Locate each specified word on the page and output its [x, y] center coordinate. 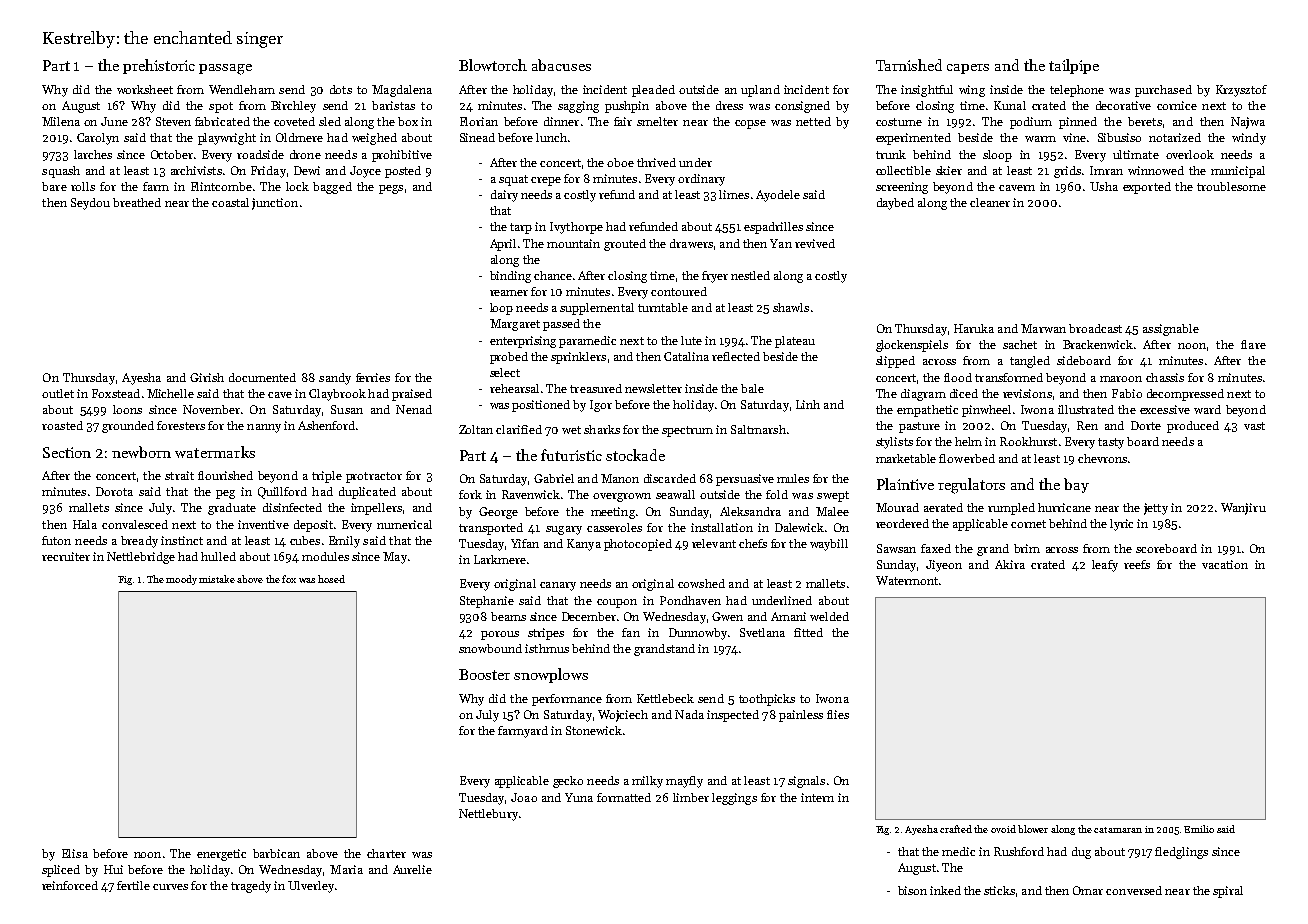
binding [510, 277]
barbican [276, 853]
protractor [374, 477]
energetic [221, 855]
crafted [956, 829]
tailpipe [1074, 66]
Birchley [293, 107]
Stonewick [594, 730]
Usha [1104, 186]
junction [275, 204]
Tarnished [909, 65]
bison [912, 890]
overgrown [622, 497]
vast [1254, 426]
